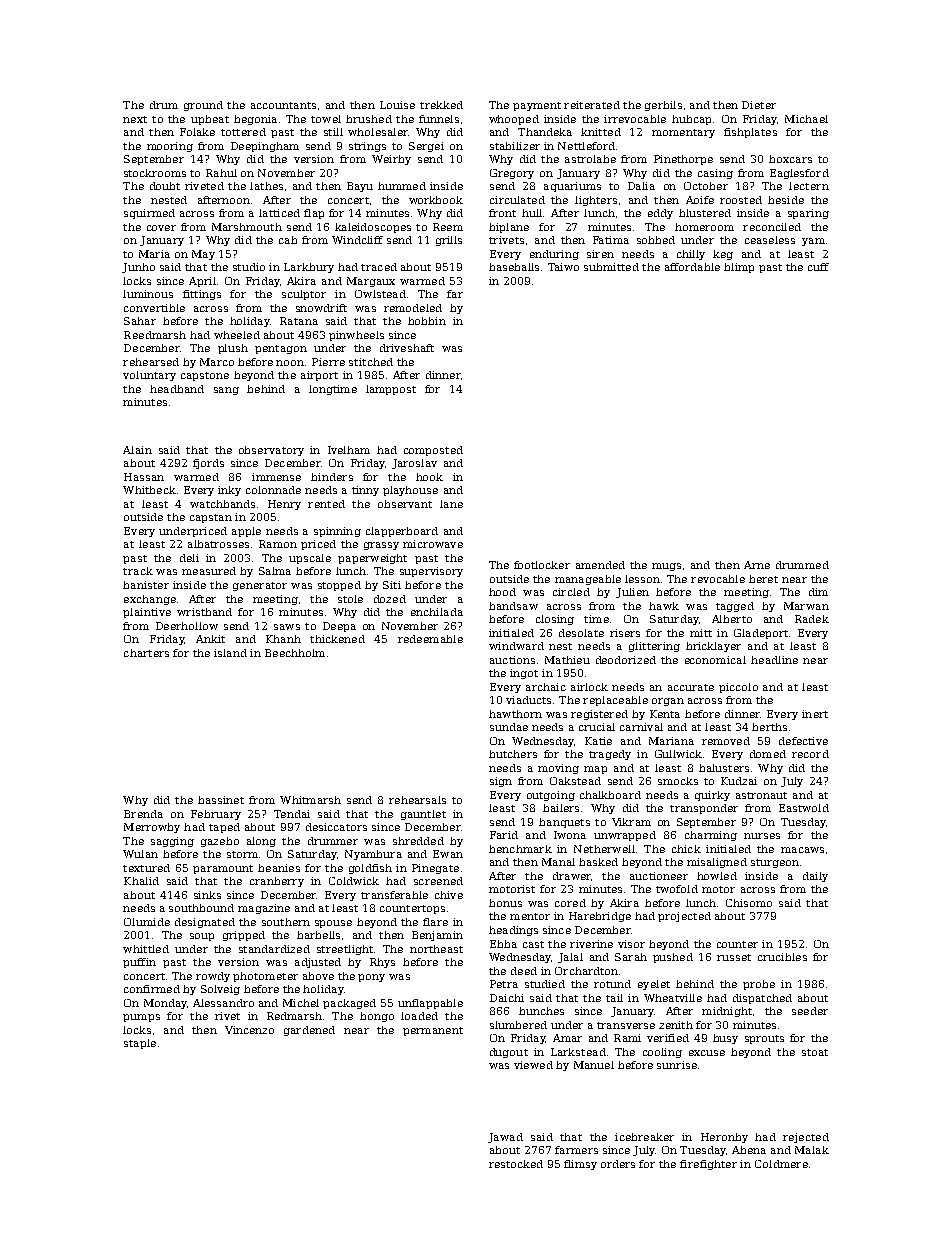 The height and width of the page is (1233, 952). What do you see at coordinates (260, 586) in the page?
I see `generator` at bounding box center [260, 586].
